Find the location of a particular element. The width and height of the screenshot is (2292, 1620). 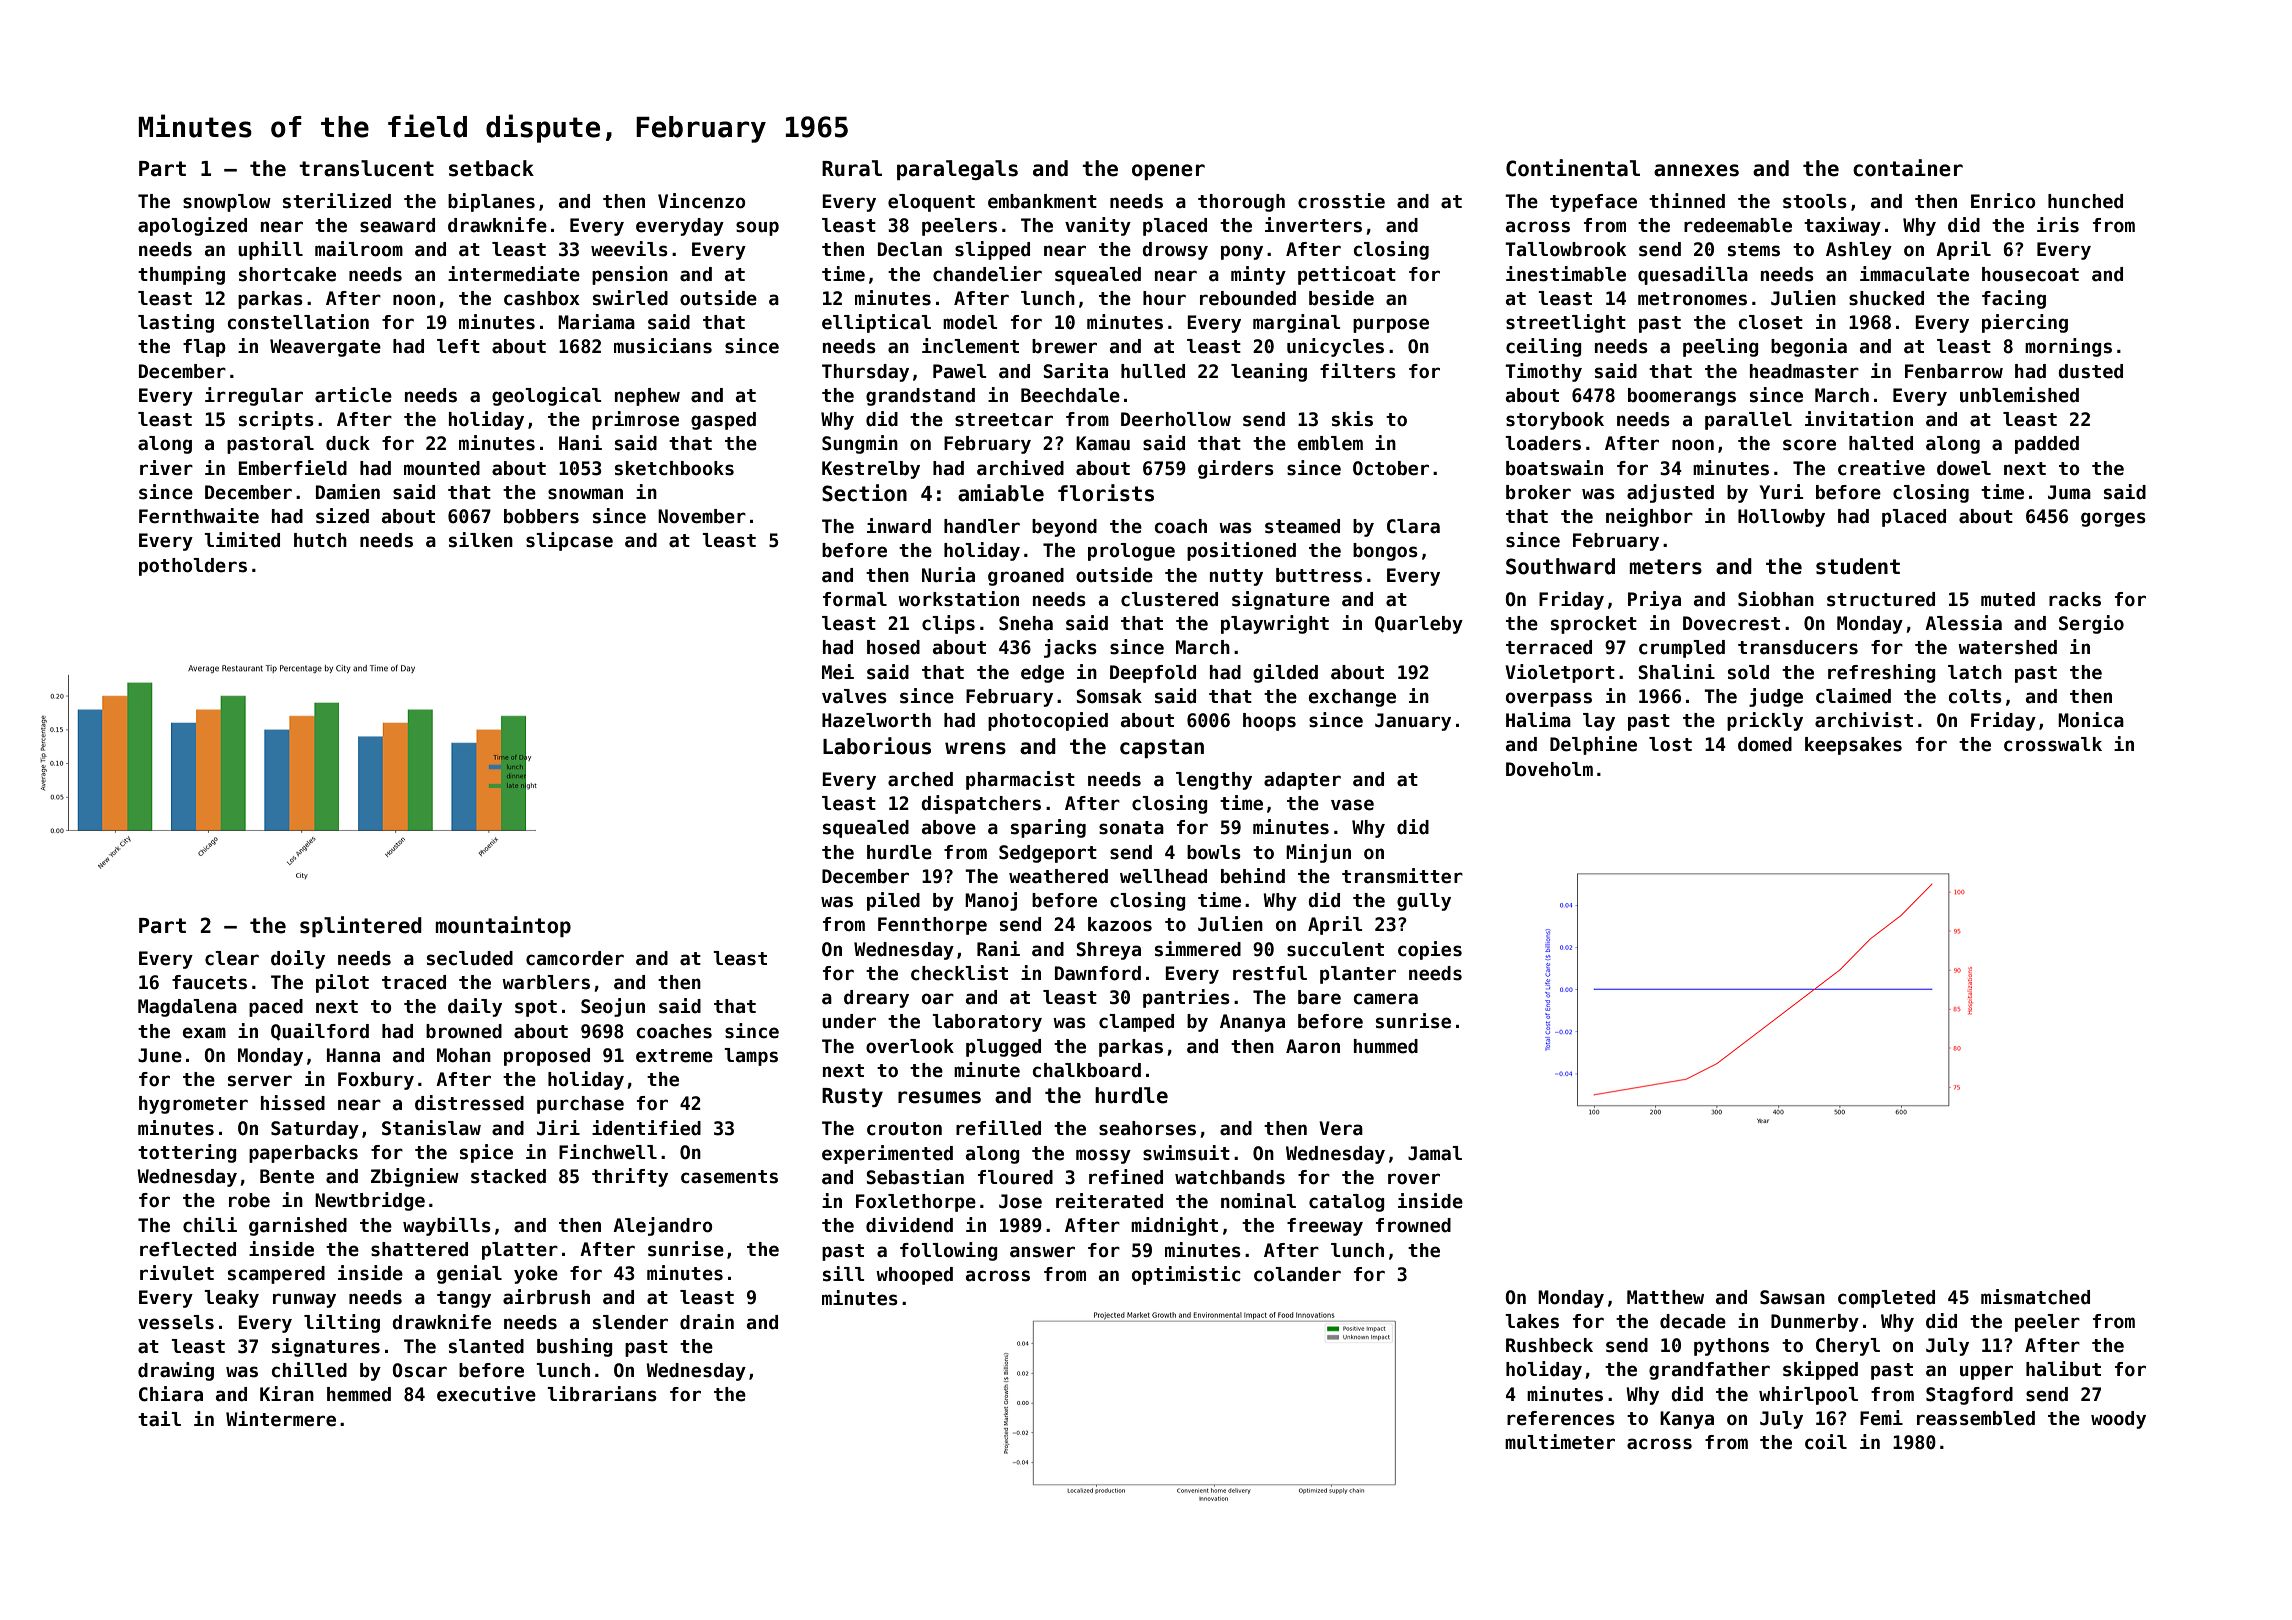

hunched is located at coordinates (2085, 201).
